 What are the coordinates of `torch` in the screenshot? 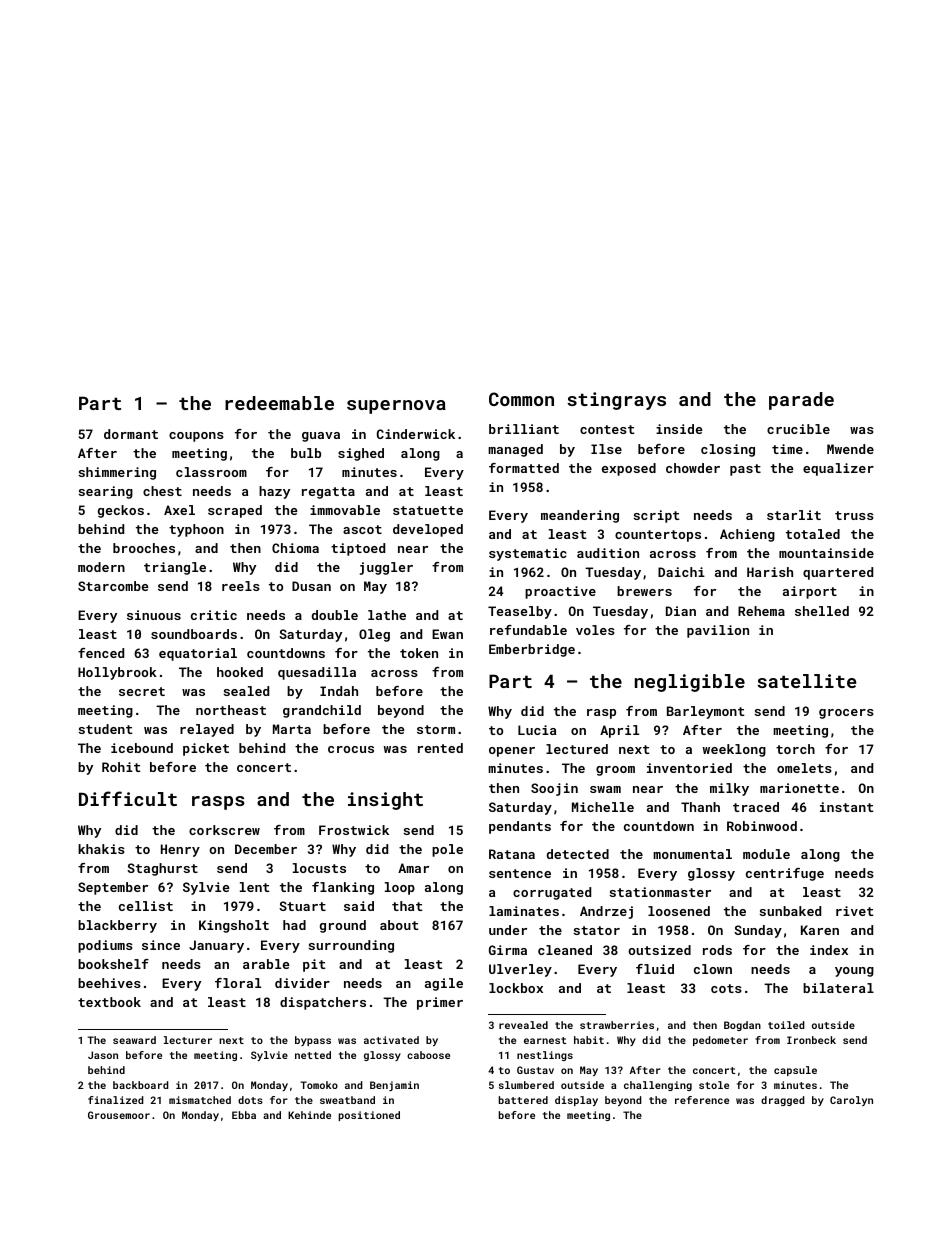 It's located at (795, 749).
